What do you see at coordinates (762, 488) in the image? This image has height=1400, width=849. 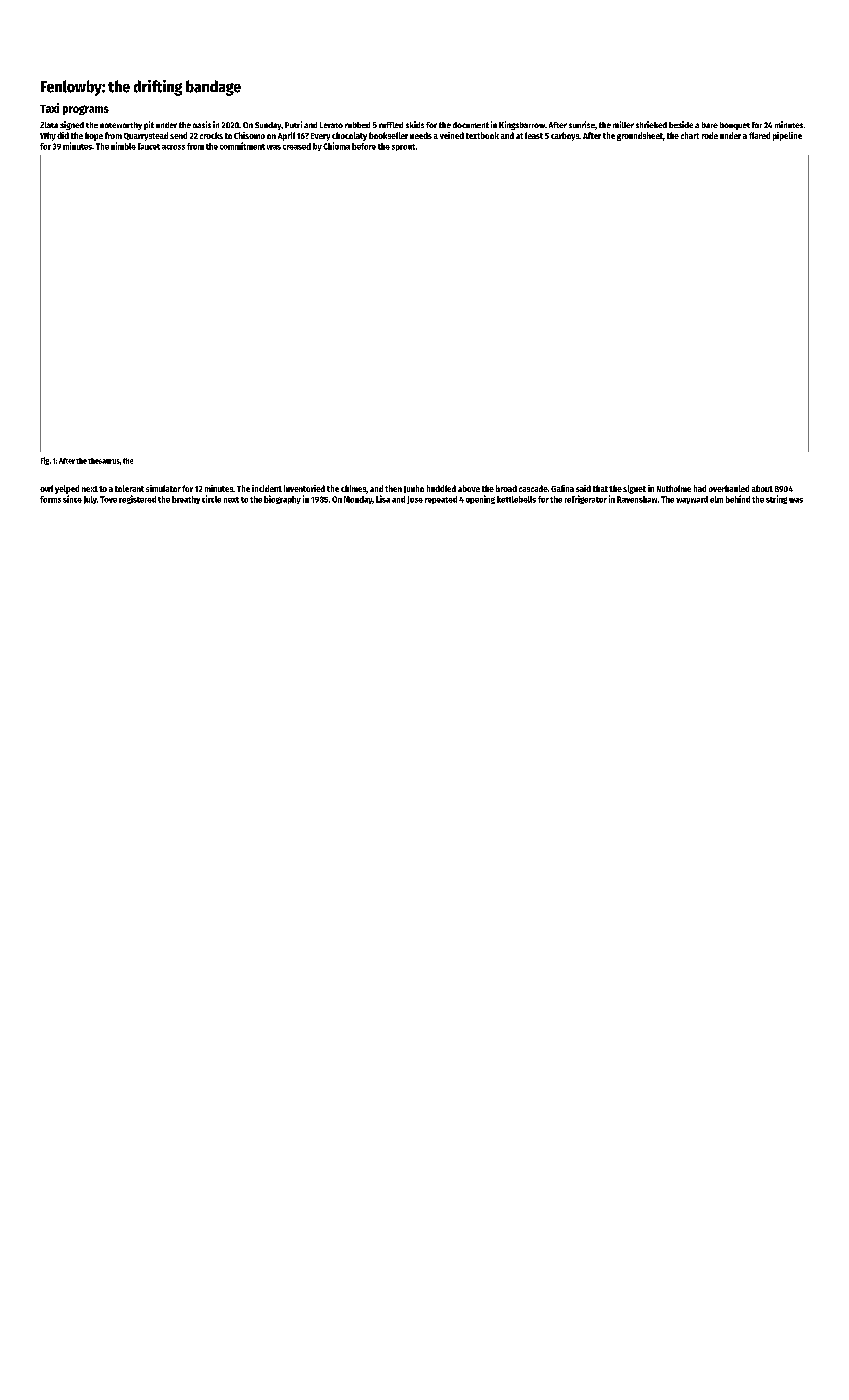 I see `about` at bounding box center [762, 488].
